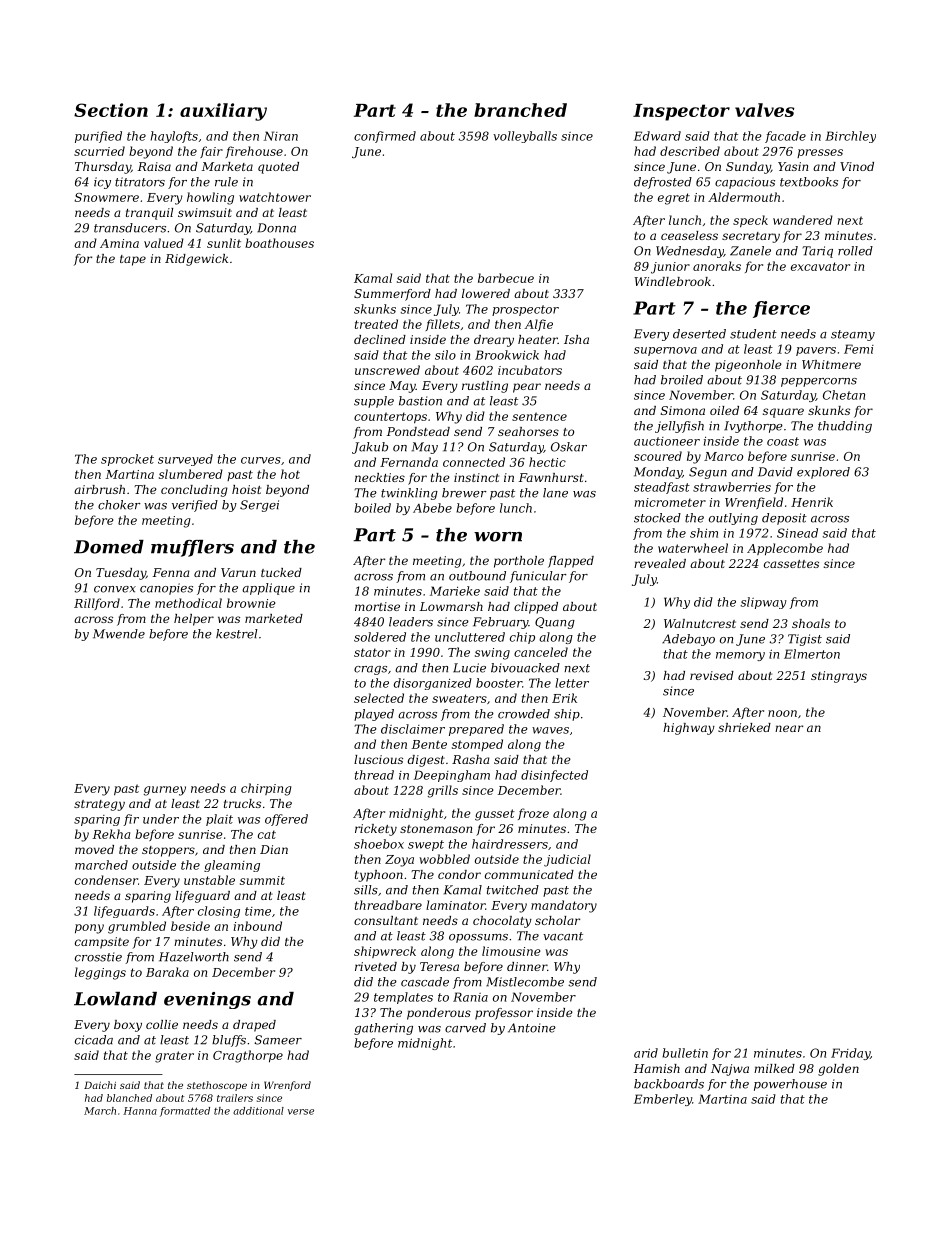 The height and width of the document is (1233, 952). Describe the element at coordinates (100, 1085) in the document. I see `Daichi` at that location.
